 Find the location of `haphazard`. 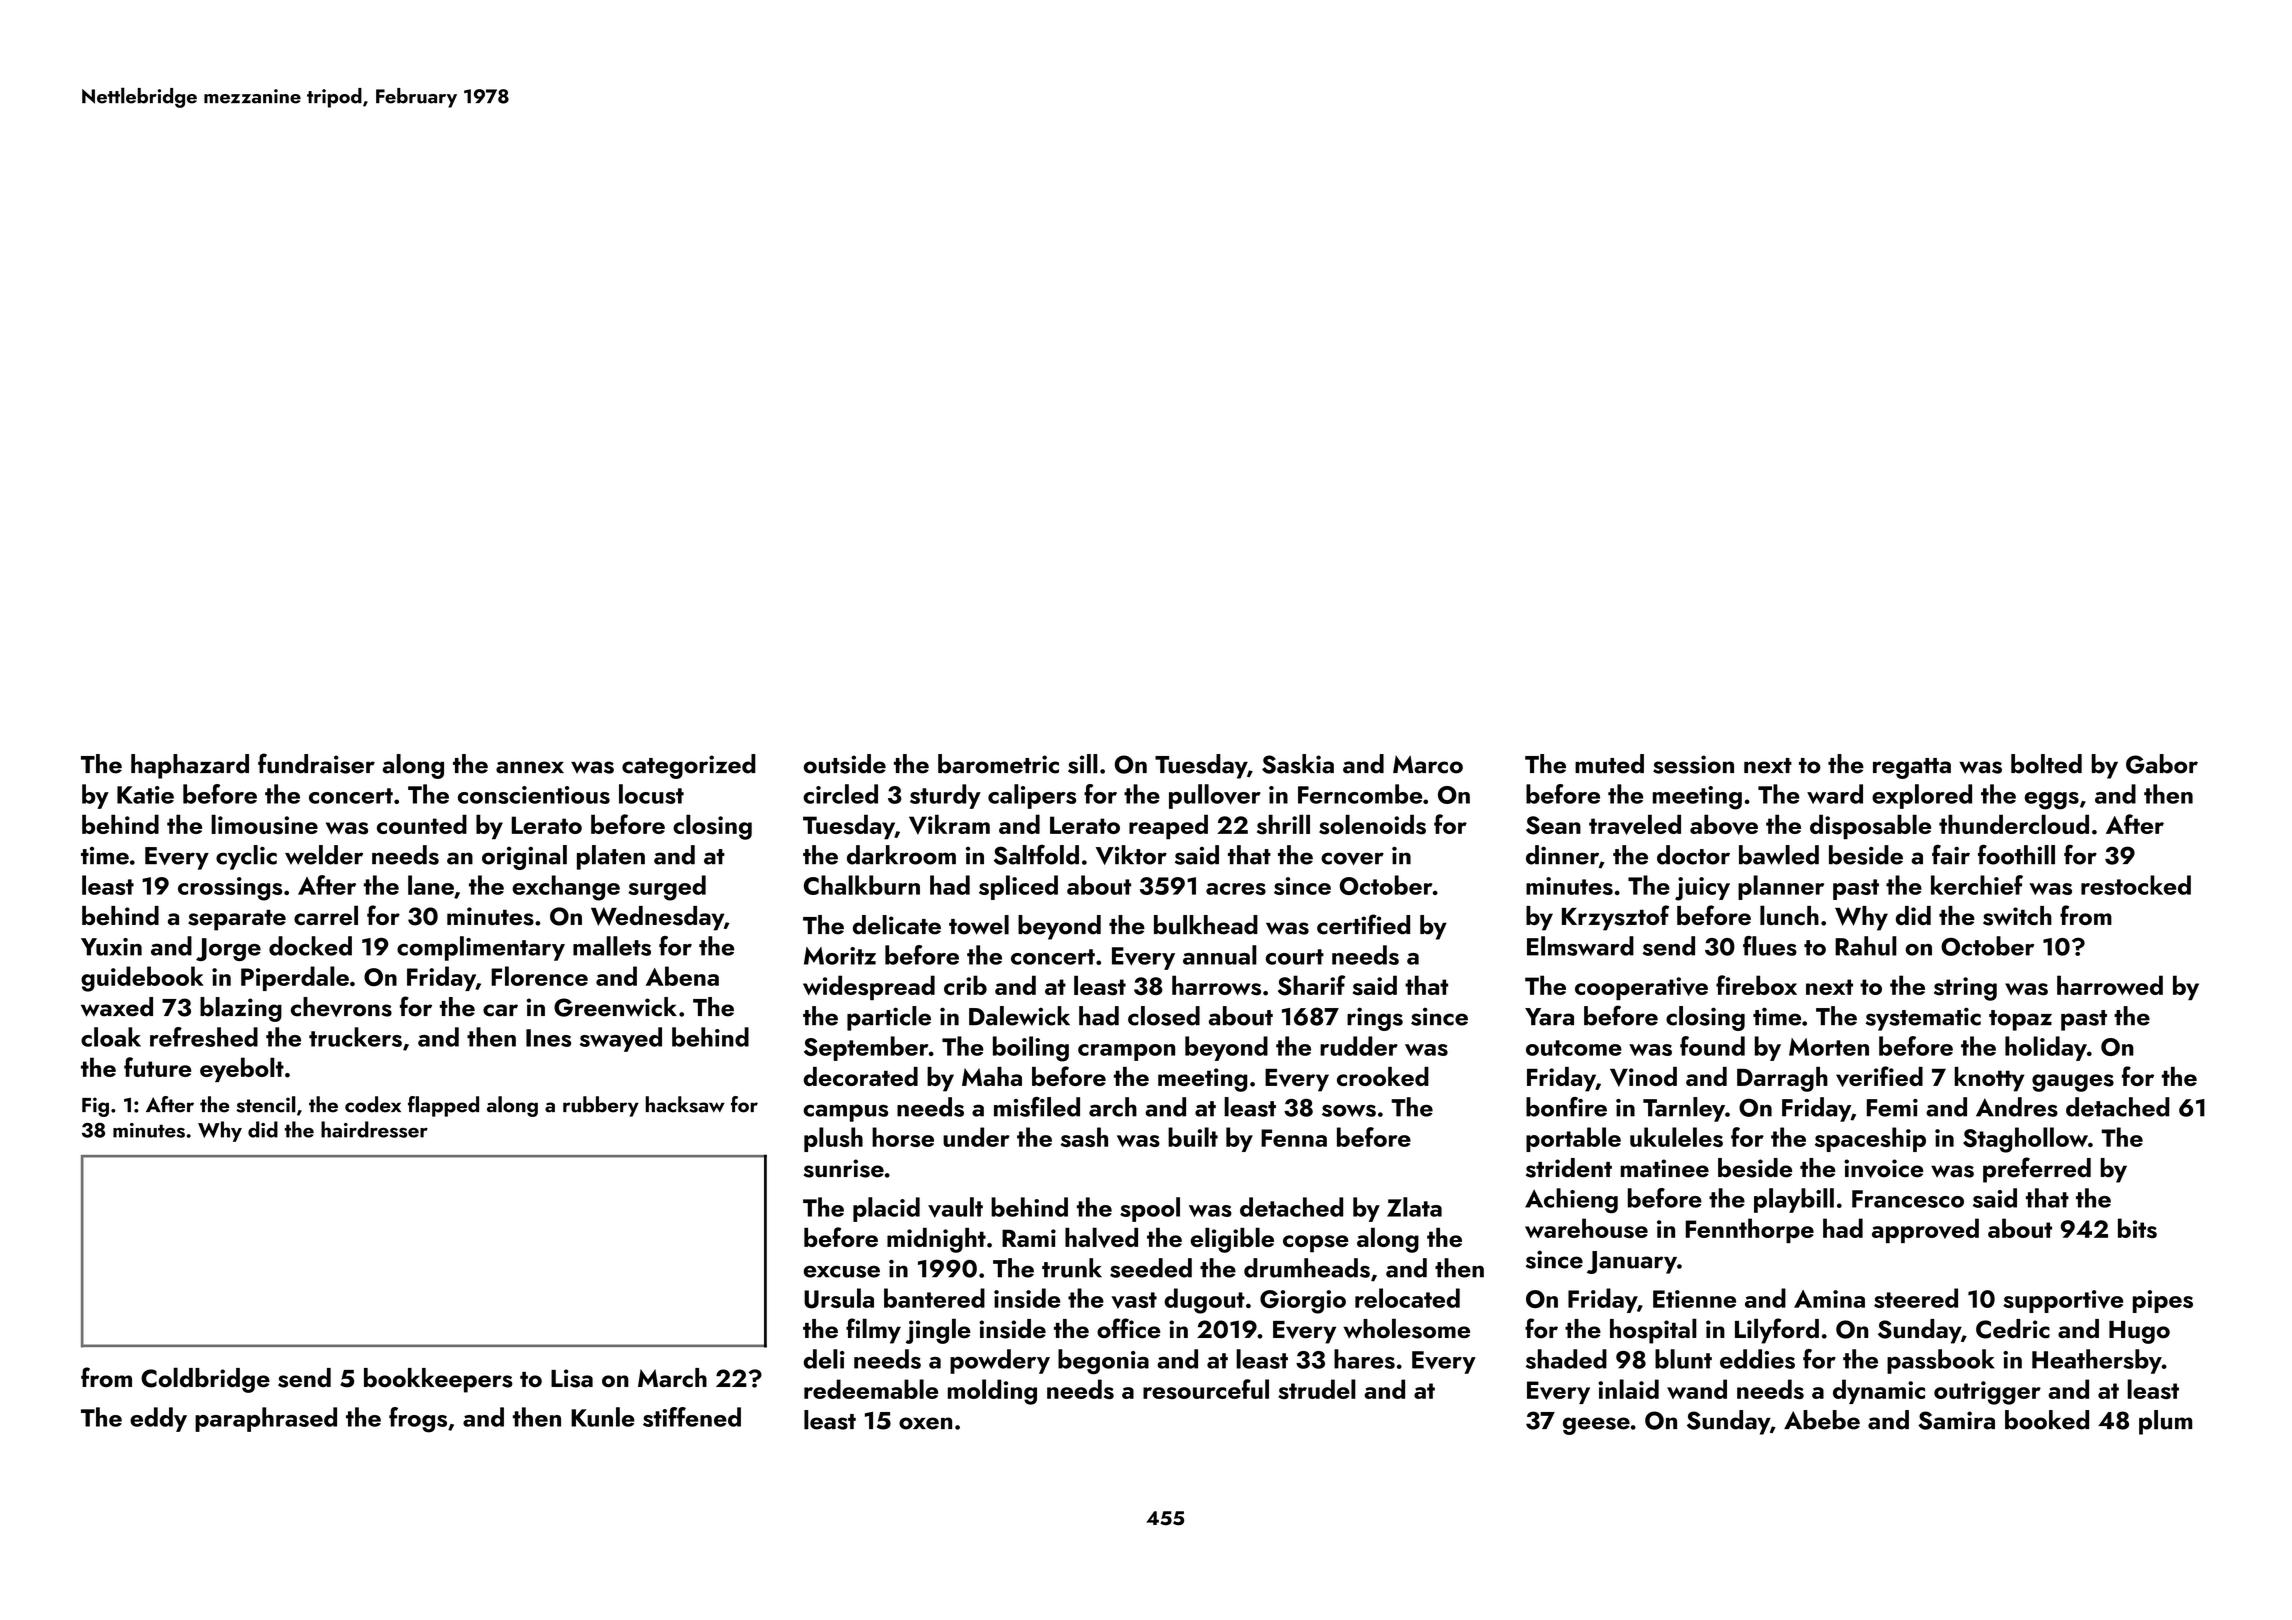

haphazard is located at coordinates (190, 766).
